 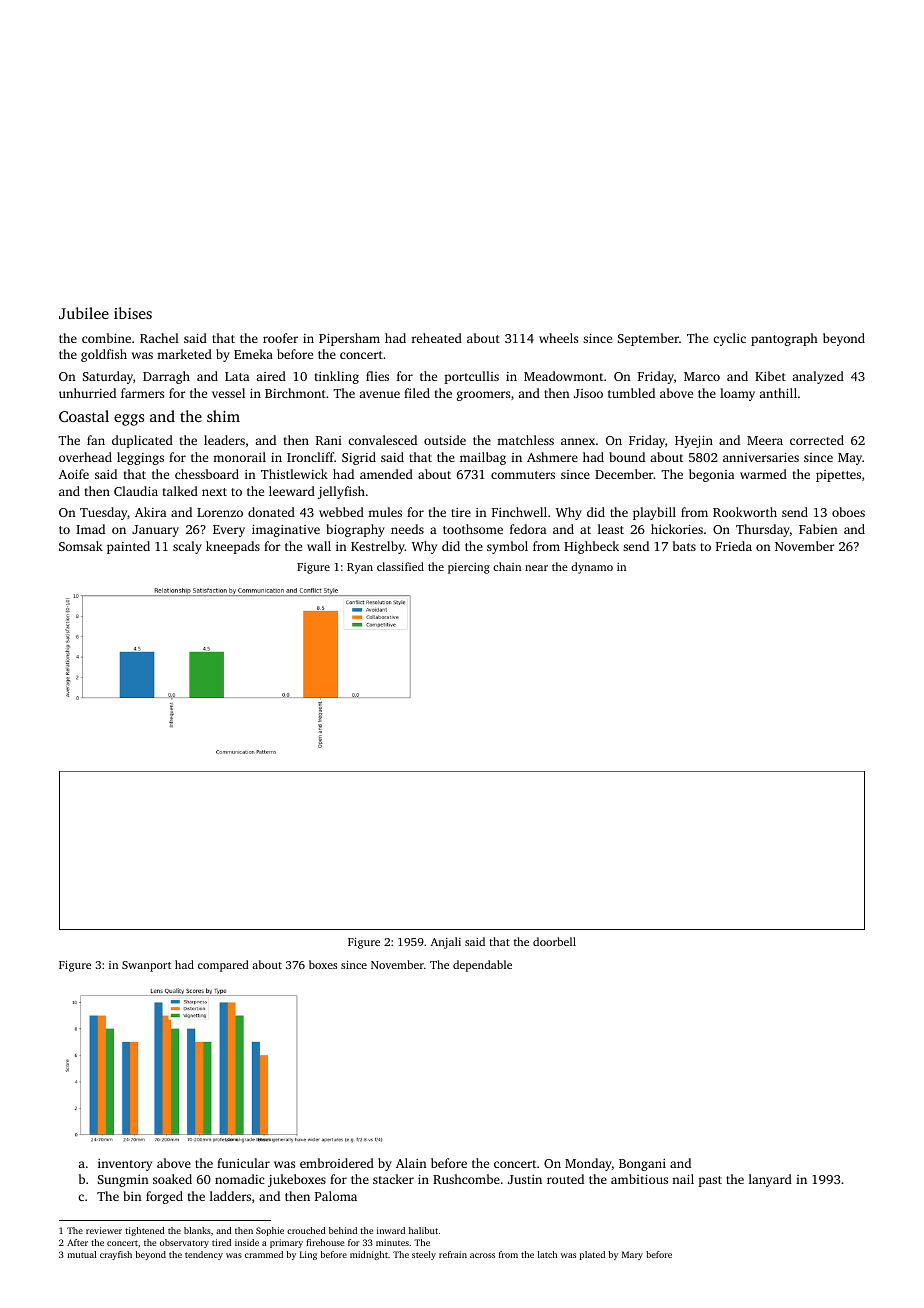 What do you see at coordinates (482, 966) in the image?
I see `dependable` at bounding box center [482, 966].
